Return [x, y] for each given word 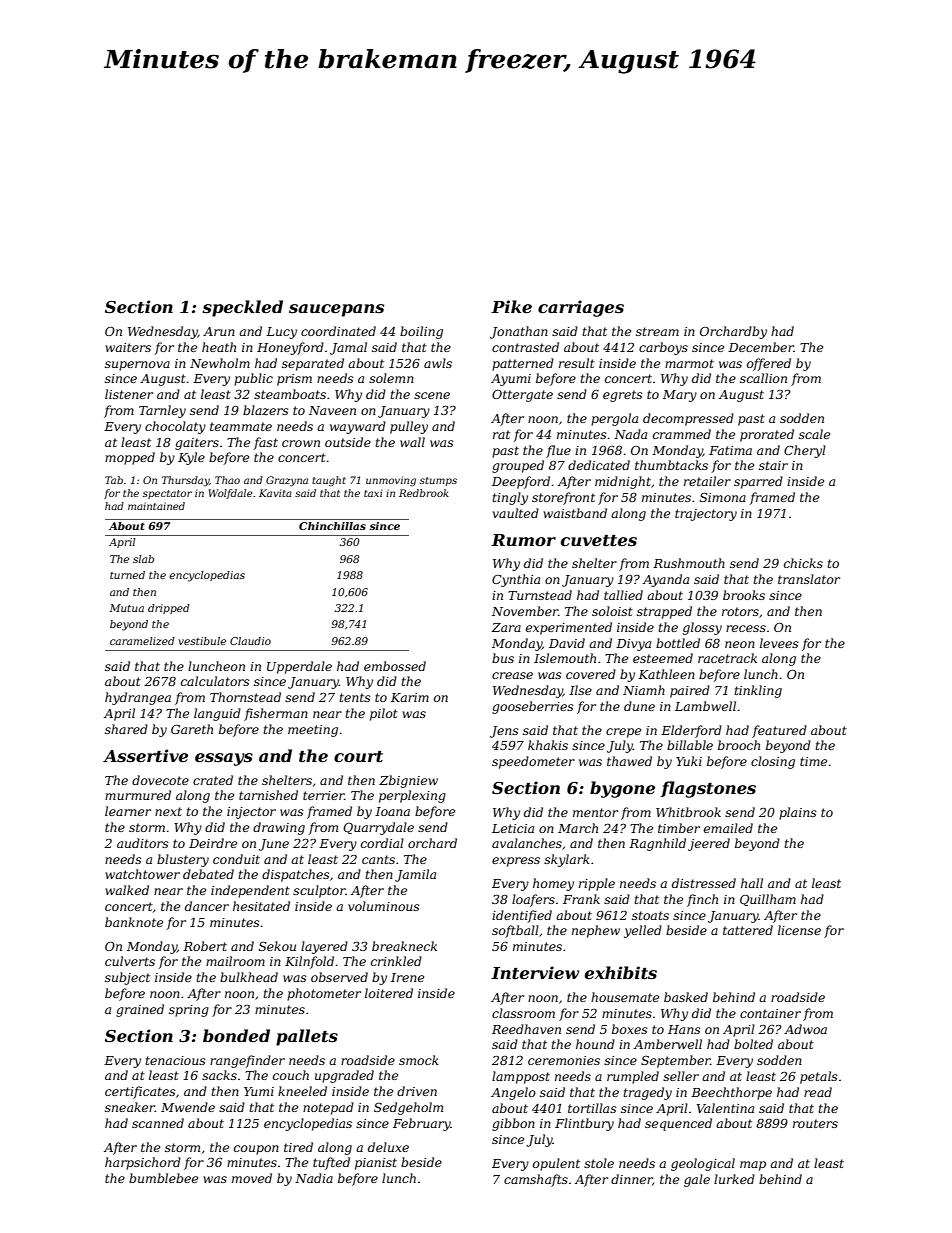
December [761, 347]
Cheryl [805, 451]
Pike [511, 306]
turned [127, 575]
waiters [128, 347]
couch [291, 1075]
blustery [183, 860]
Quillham [768, 900]
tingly [510, 498]
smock [419, 1060]
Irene [407, 977]
